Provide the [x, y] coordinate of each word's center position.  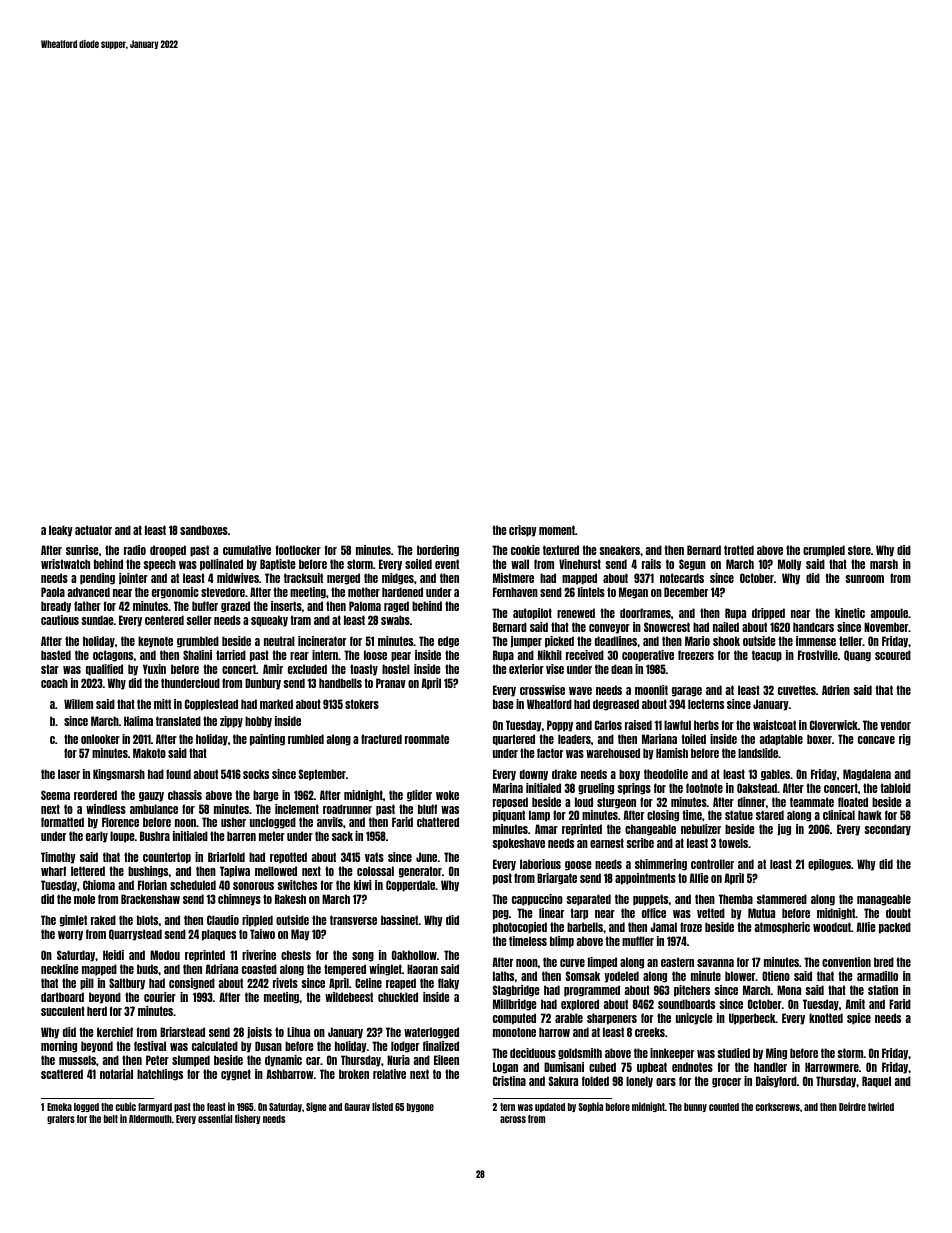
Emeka [59, 1107]
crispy [523, 531]
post [502, 879]
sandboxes [204, 530]
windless [106, 809]
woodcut [832, 927]
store [859, 550]
